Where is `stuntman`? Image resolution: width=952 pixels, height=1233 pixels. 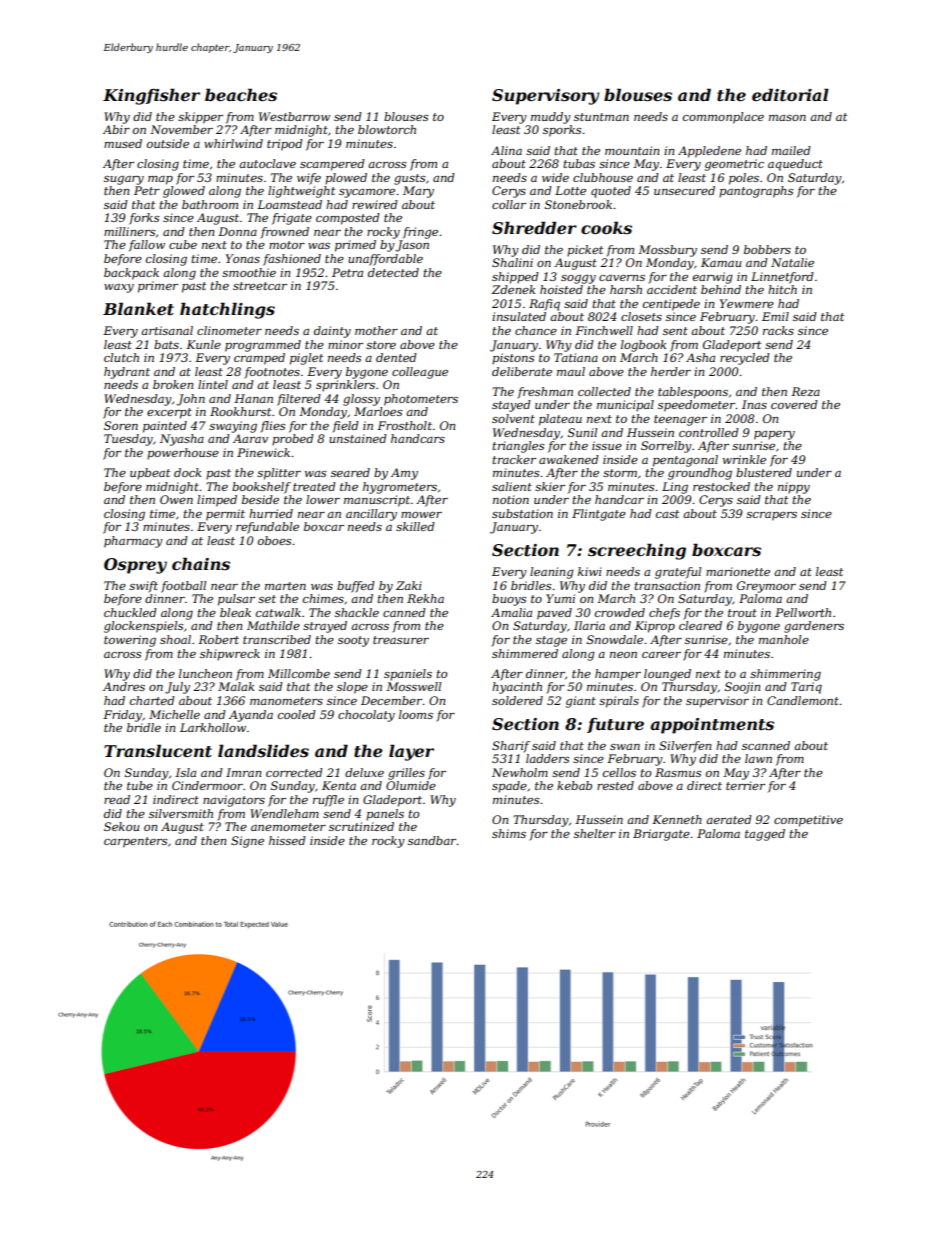
stuntman is located at coordinates (601, 117).
